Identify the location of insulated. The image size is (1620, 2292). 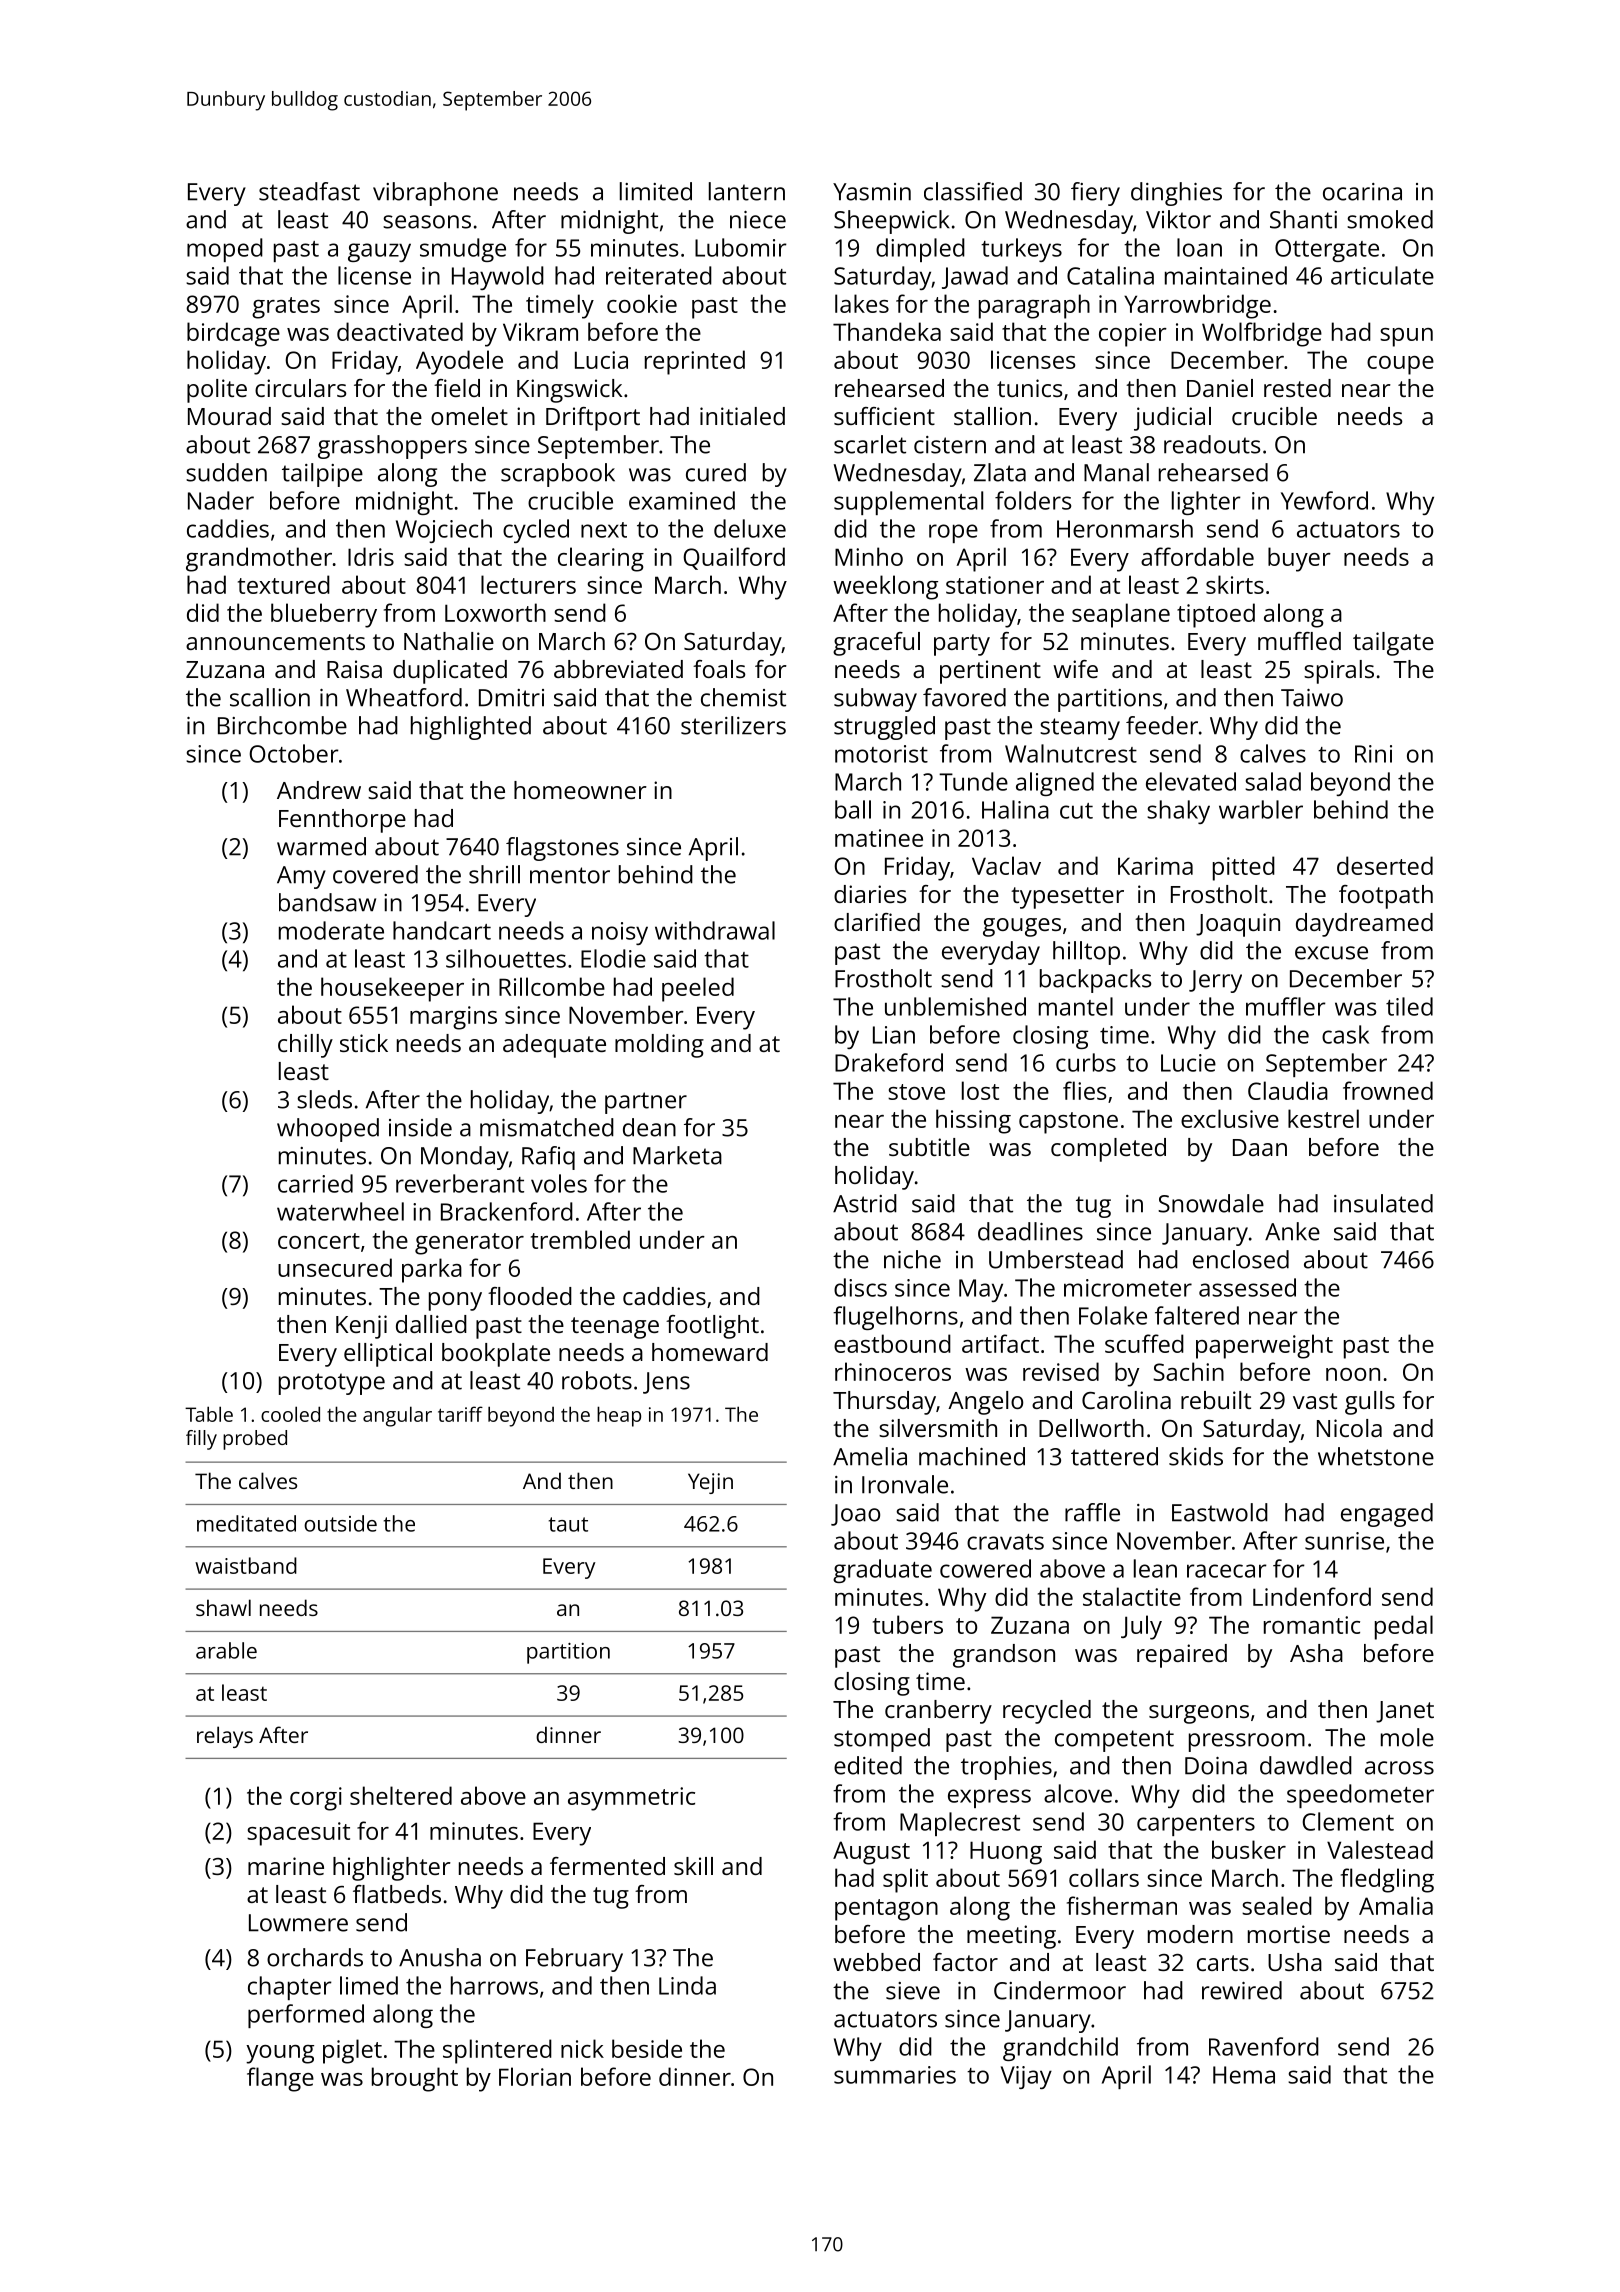
(1383, 1203).
